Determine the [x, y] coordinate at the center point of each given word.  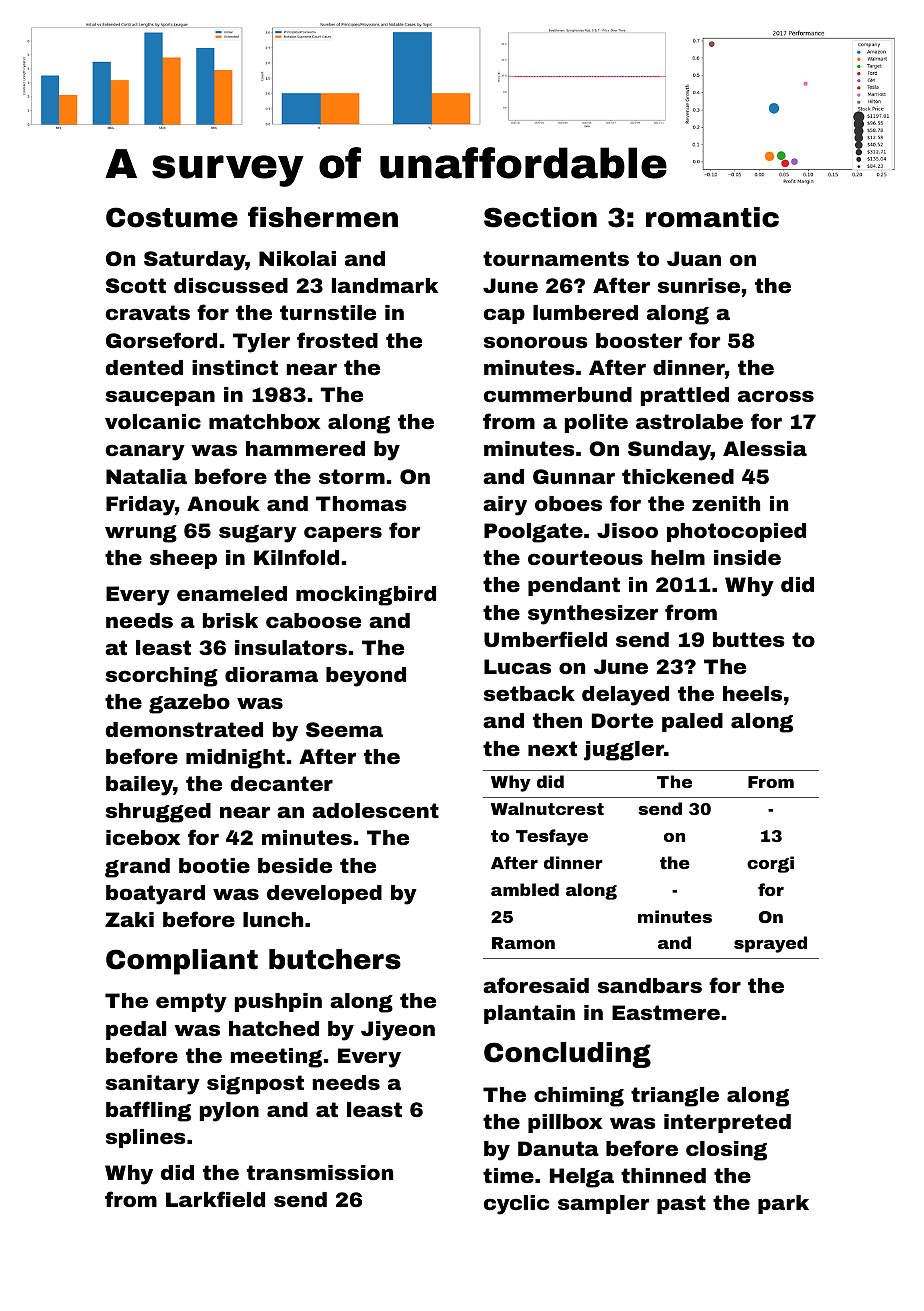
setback [529, 693]
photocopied [736, 532]
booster [639, 340]
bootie [214, 865]
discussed [231, 285]
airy [505, 506]
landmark [385, 285]
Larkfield [215, 1199]
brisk [230, 620]
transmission [320, 1172]
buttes [749, 639]
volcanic [153, 421]
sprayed [770, 944]
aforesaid [536, 985]
